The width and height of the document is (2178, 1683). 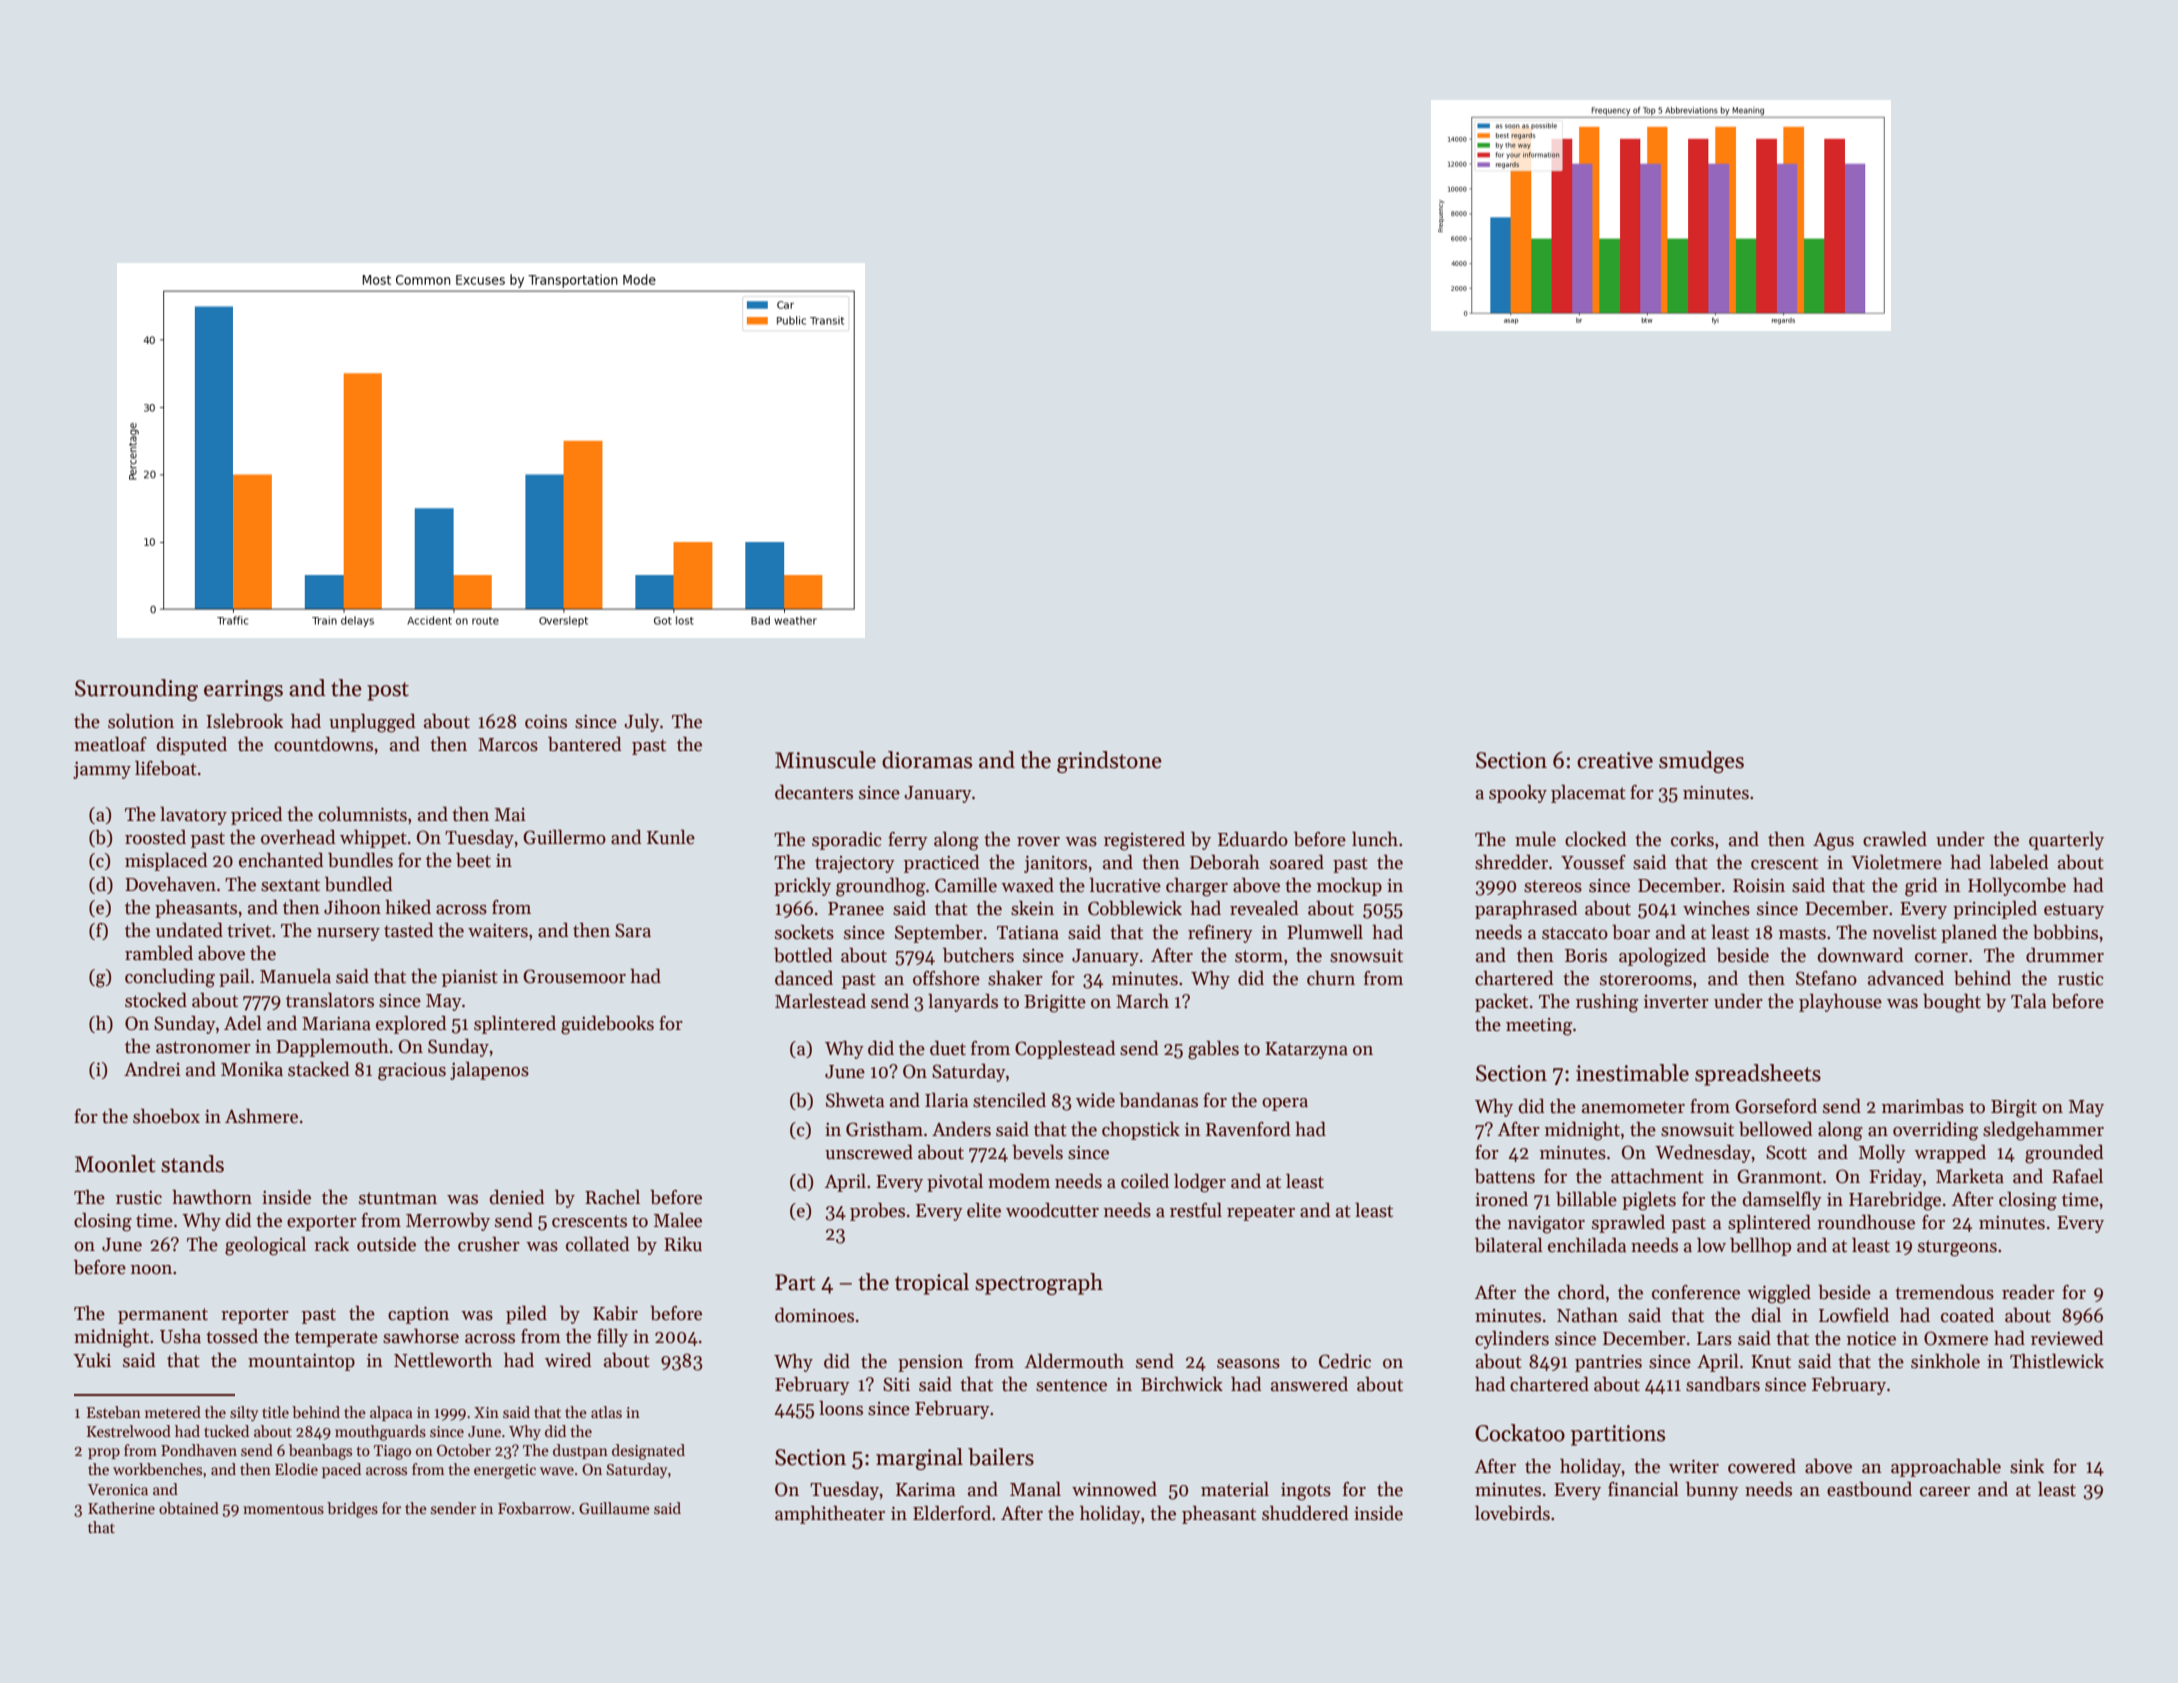 I want to click on earrings, so click(x=243, y=690).
